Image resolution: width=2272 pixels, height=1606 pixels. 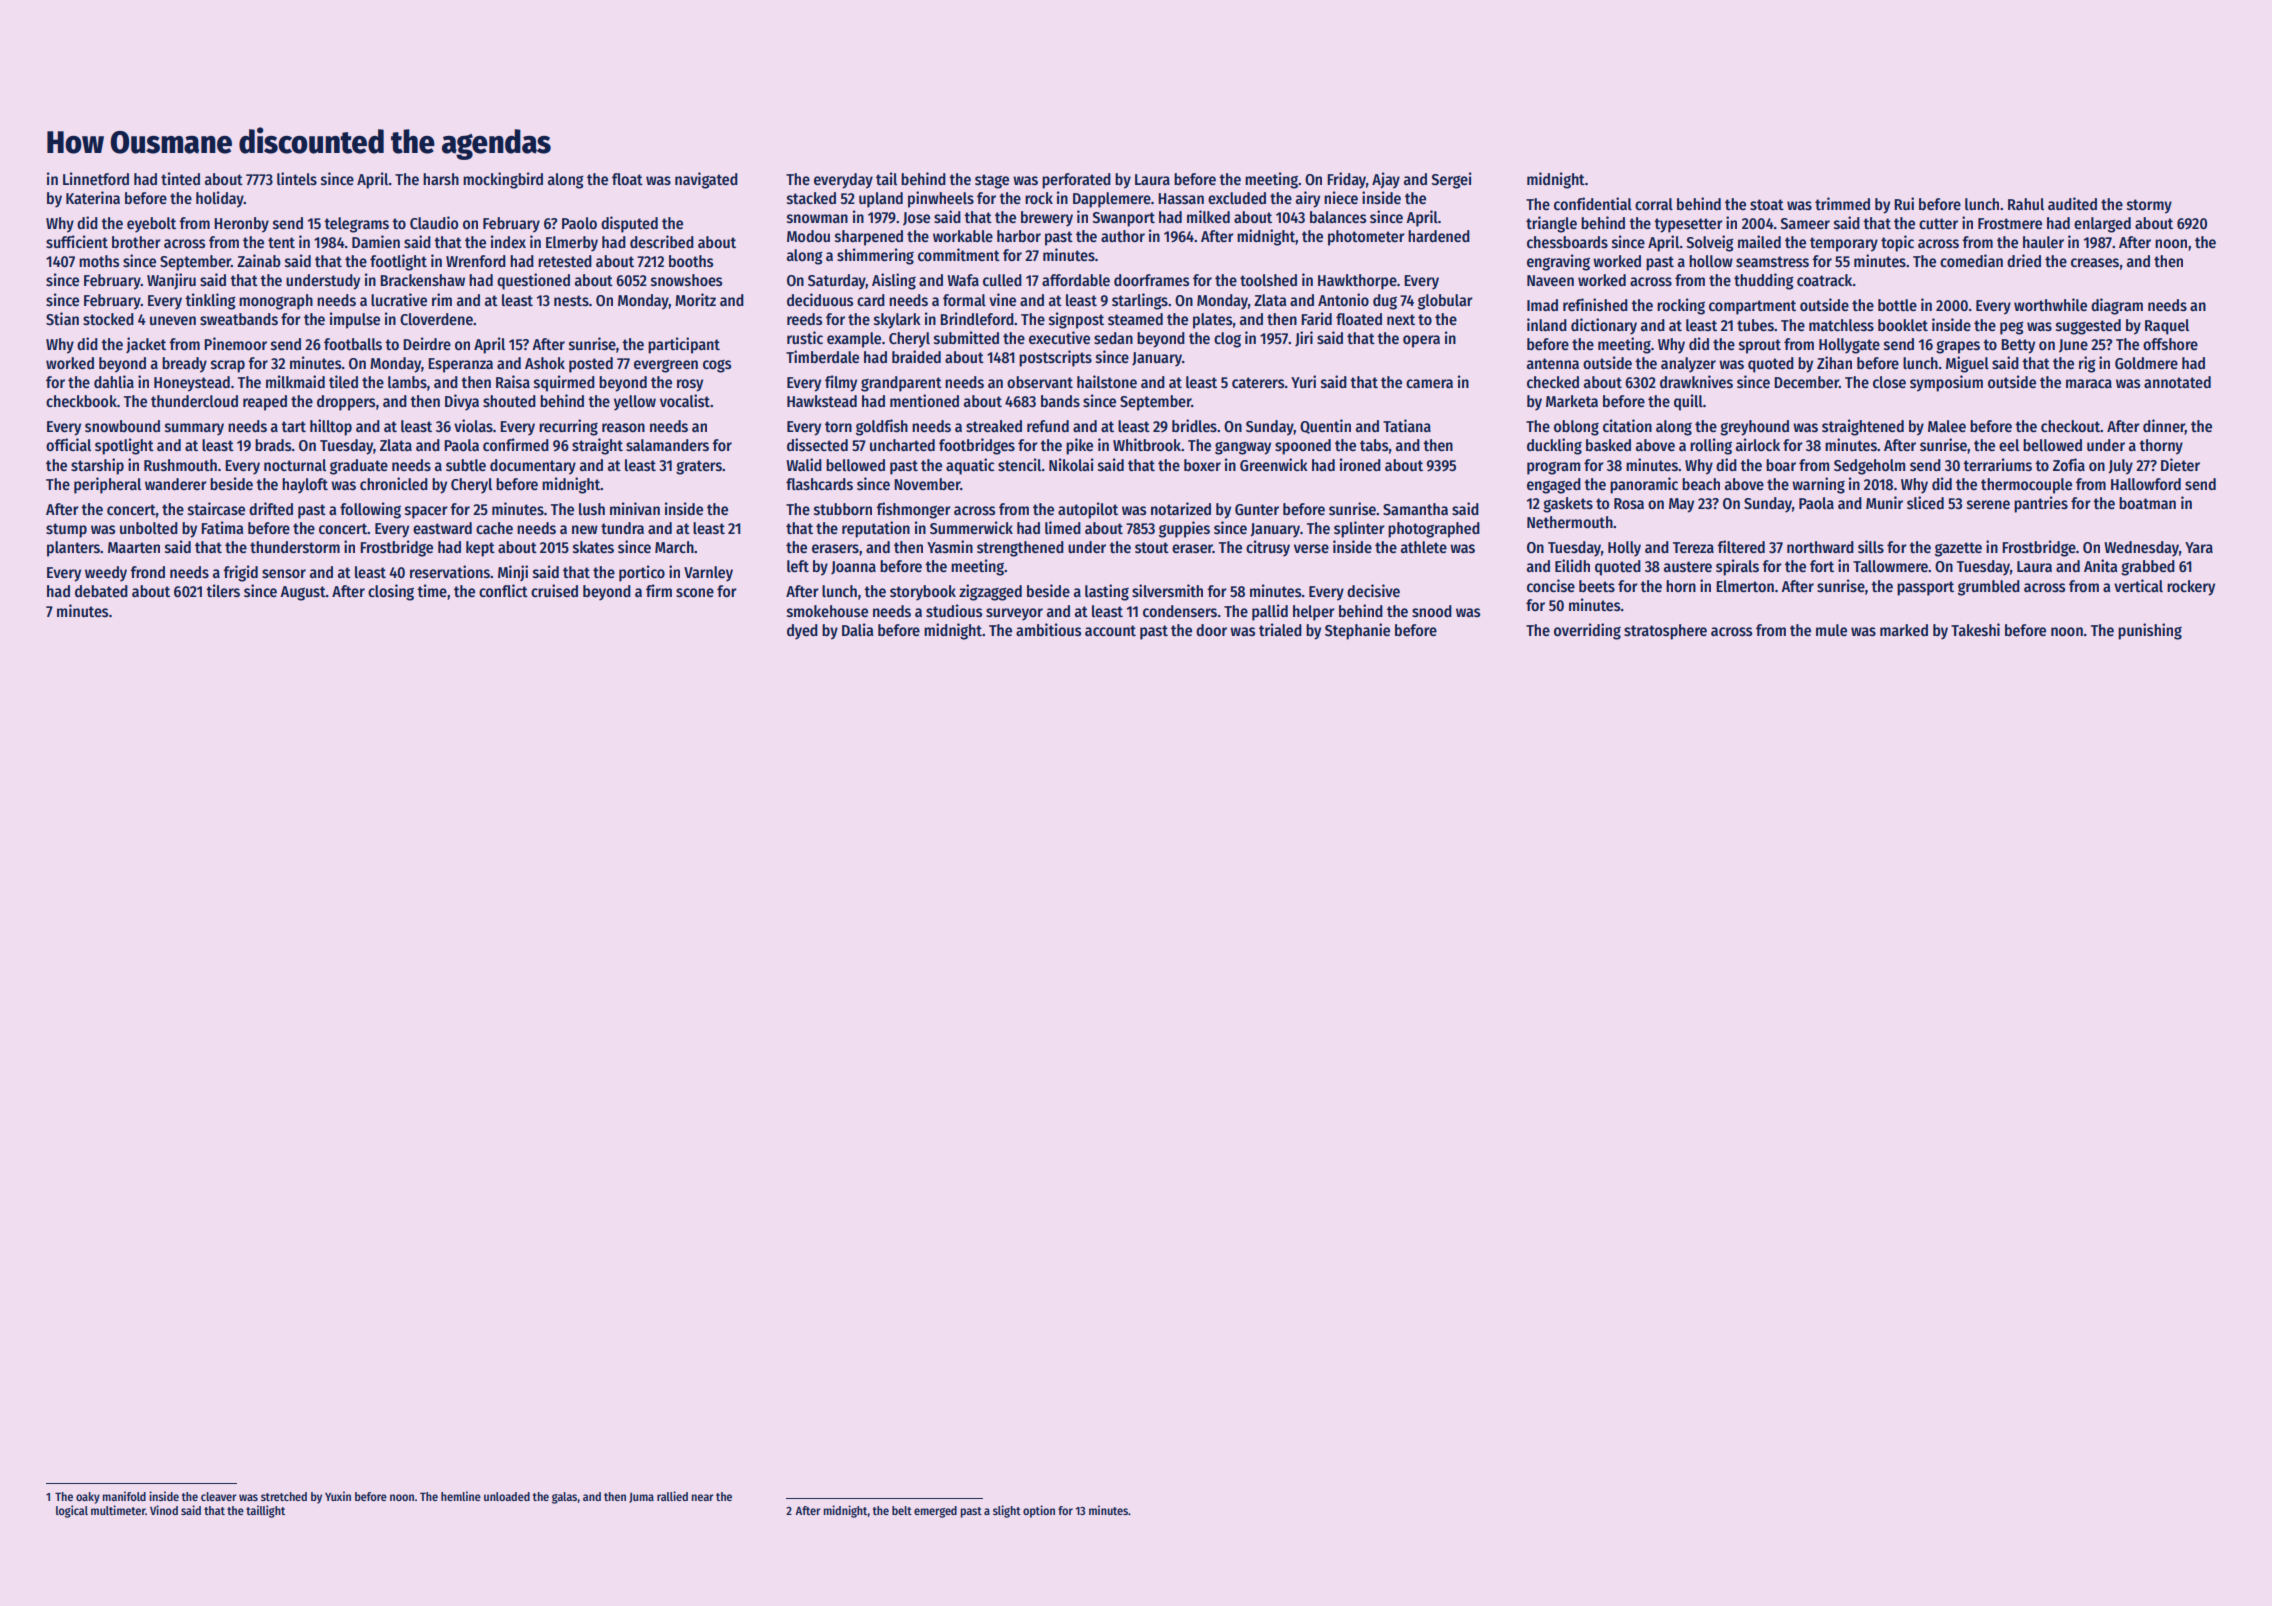 What do you see at coordinates (935, 1512) in the image?
I see `emerged` at bounding box center [935, 1512].
